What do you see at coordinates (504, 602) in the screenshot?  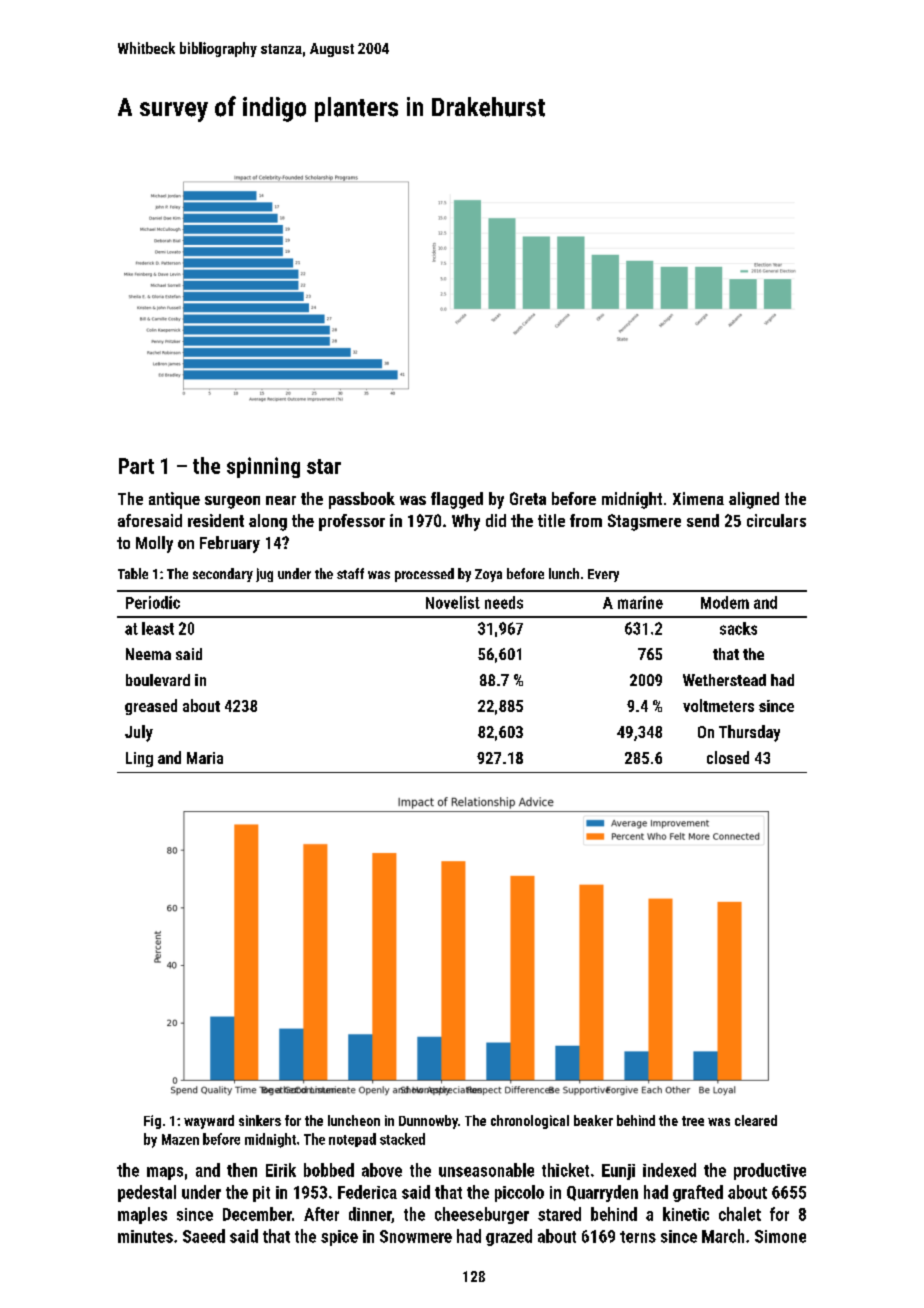 I see `needs` at bounding box center [504, 602].
